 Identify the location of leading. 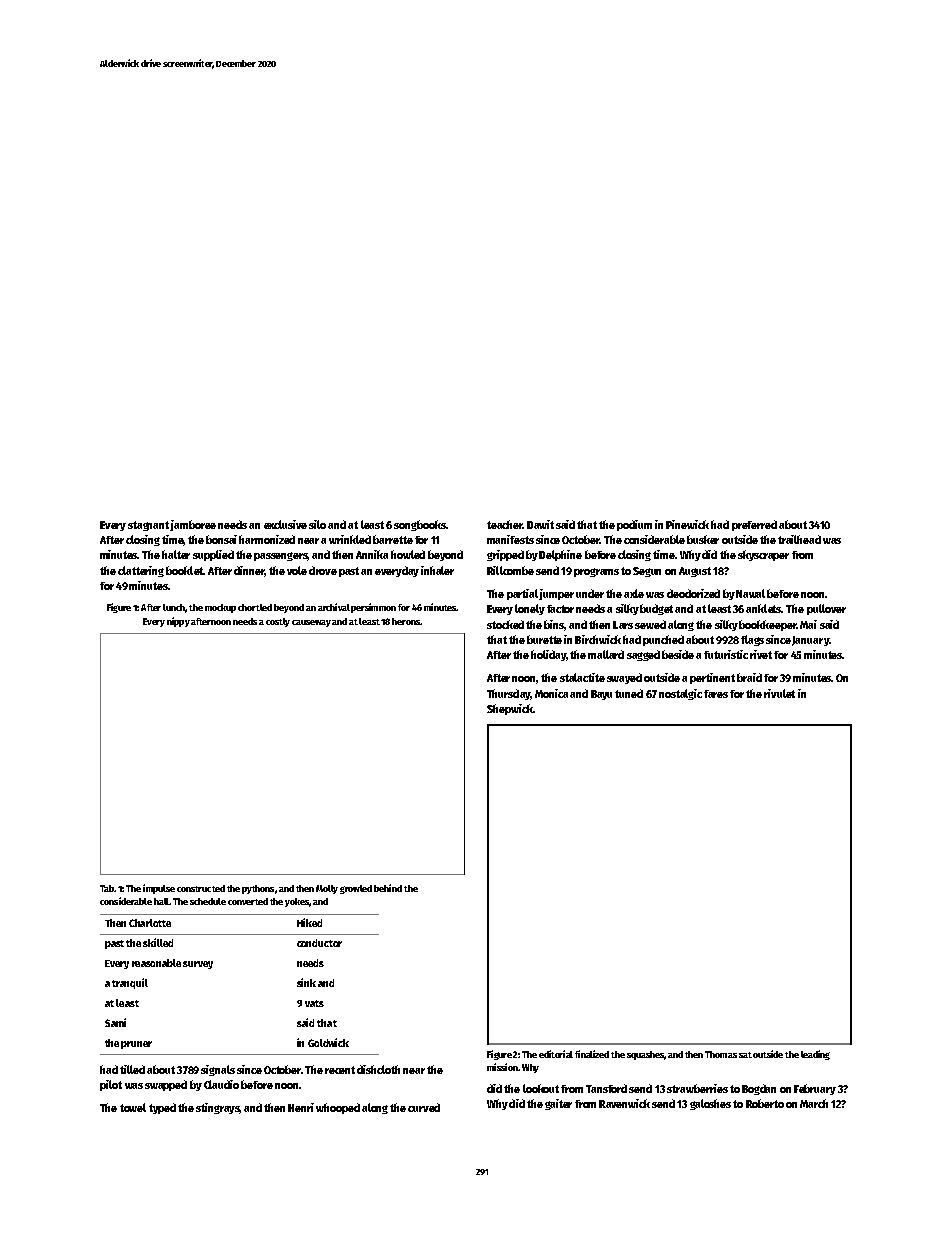
(815, 1055).
